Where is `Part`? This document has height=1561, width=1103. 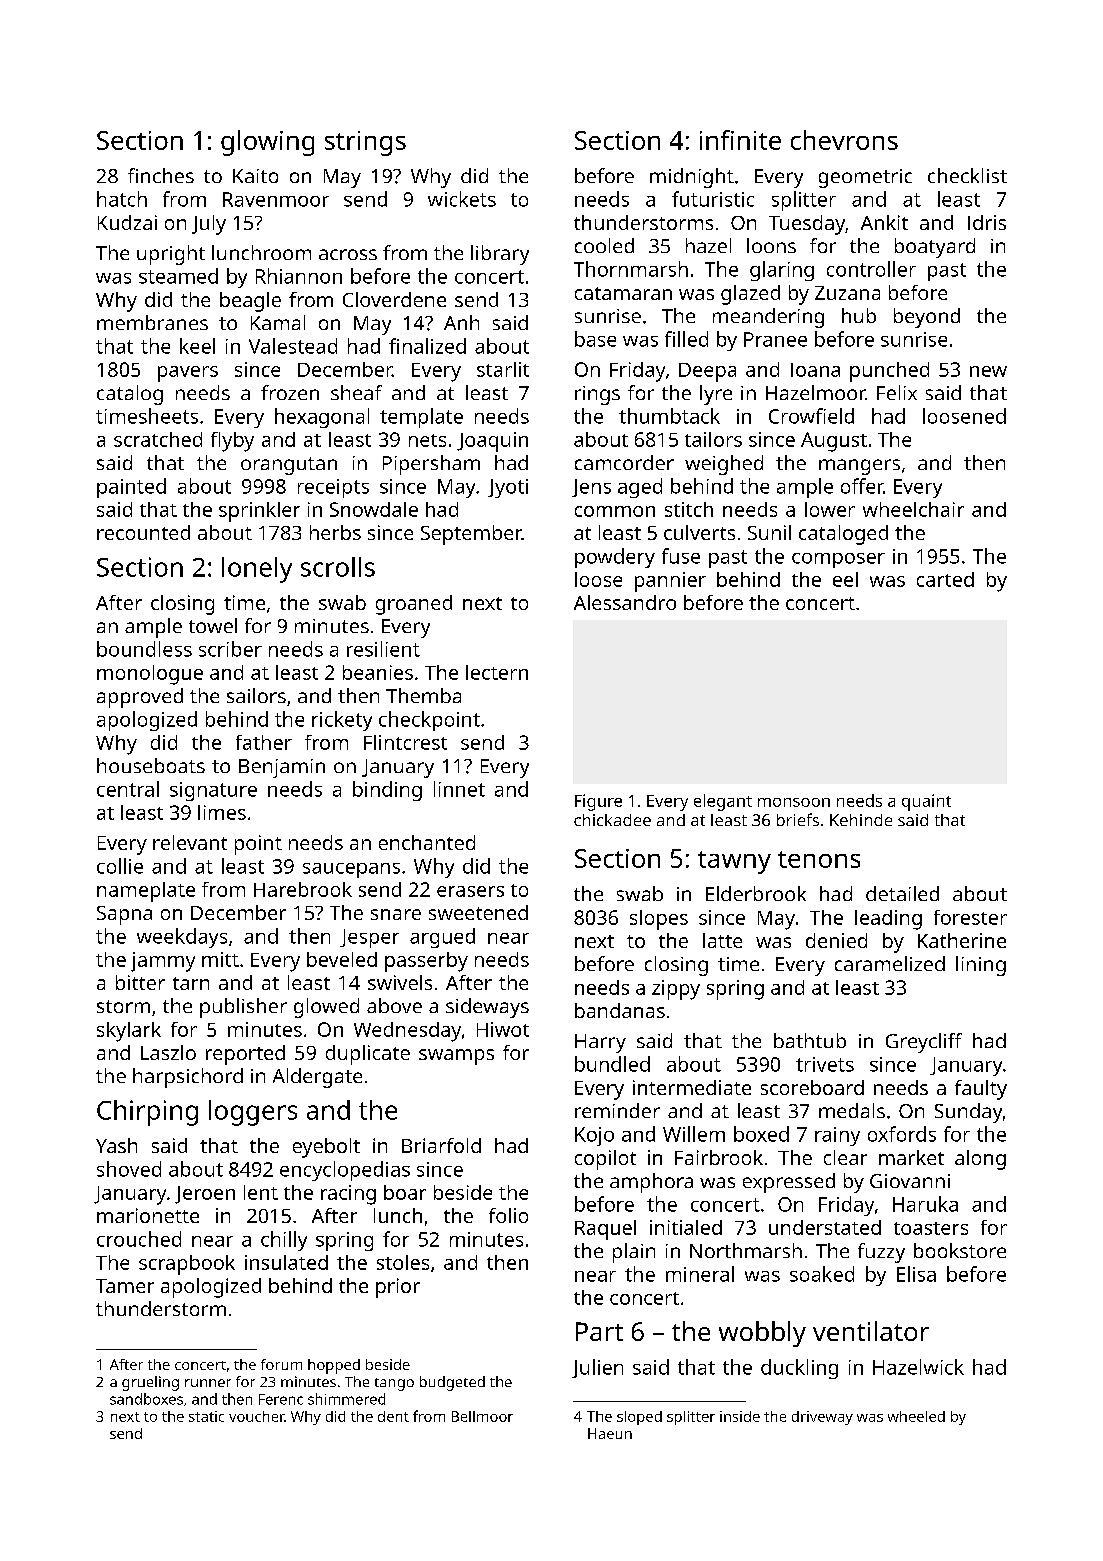
Part is located at coordinates (599, 1331).
